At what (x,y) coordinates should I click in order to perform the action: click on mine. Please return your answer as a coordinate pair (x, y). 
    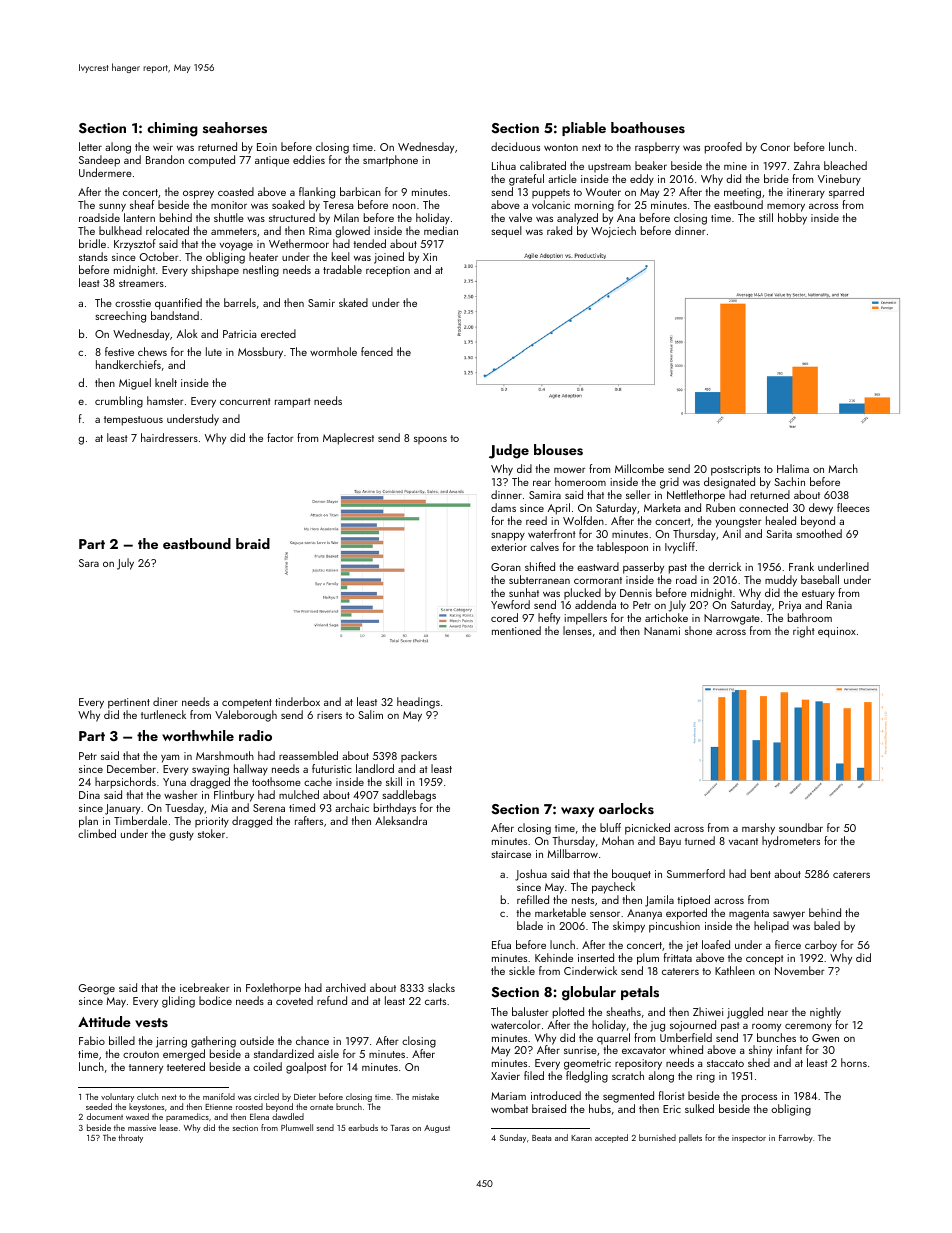
    Looking at the image, I should click on (735, 166).
